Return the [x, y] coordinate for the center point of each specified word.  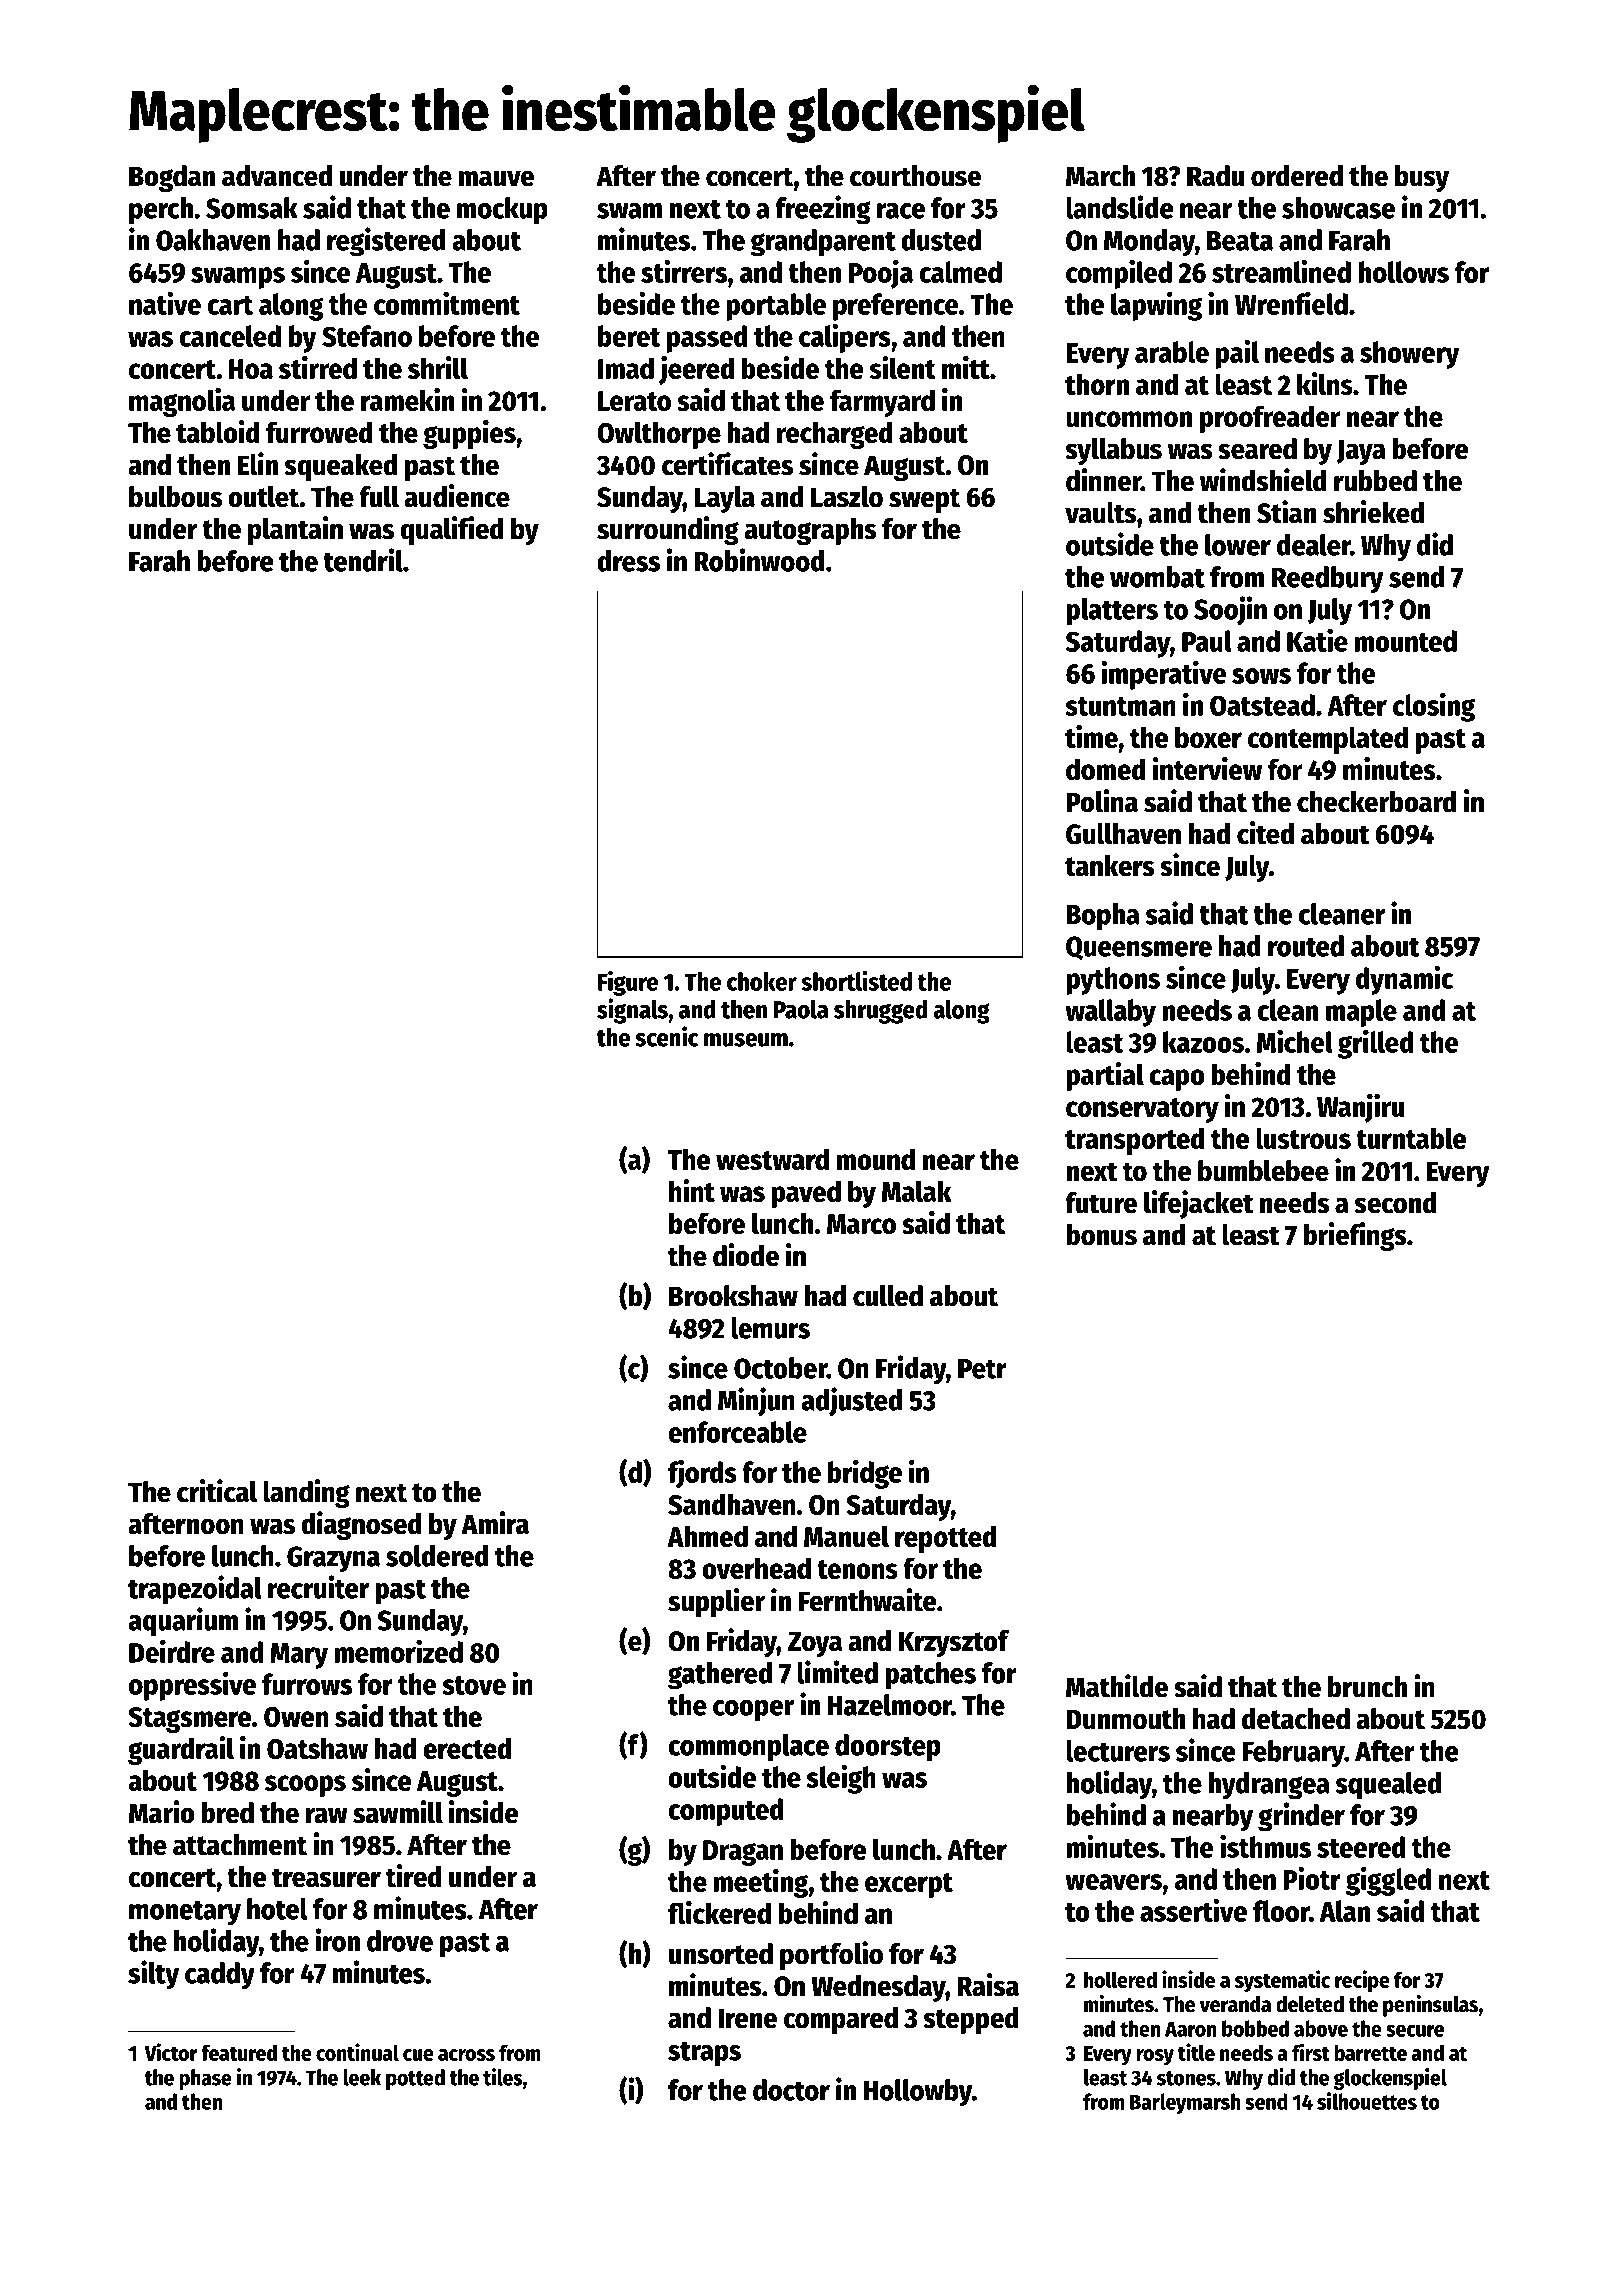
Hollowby [917, 2093]
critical [217, 1491]
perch [161, 211]
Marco [861, 1224]
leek [362, 2077]
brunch [1367, 1687]
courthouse [915, 176]
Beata [1240, 241]
